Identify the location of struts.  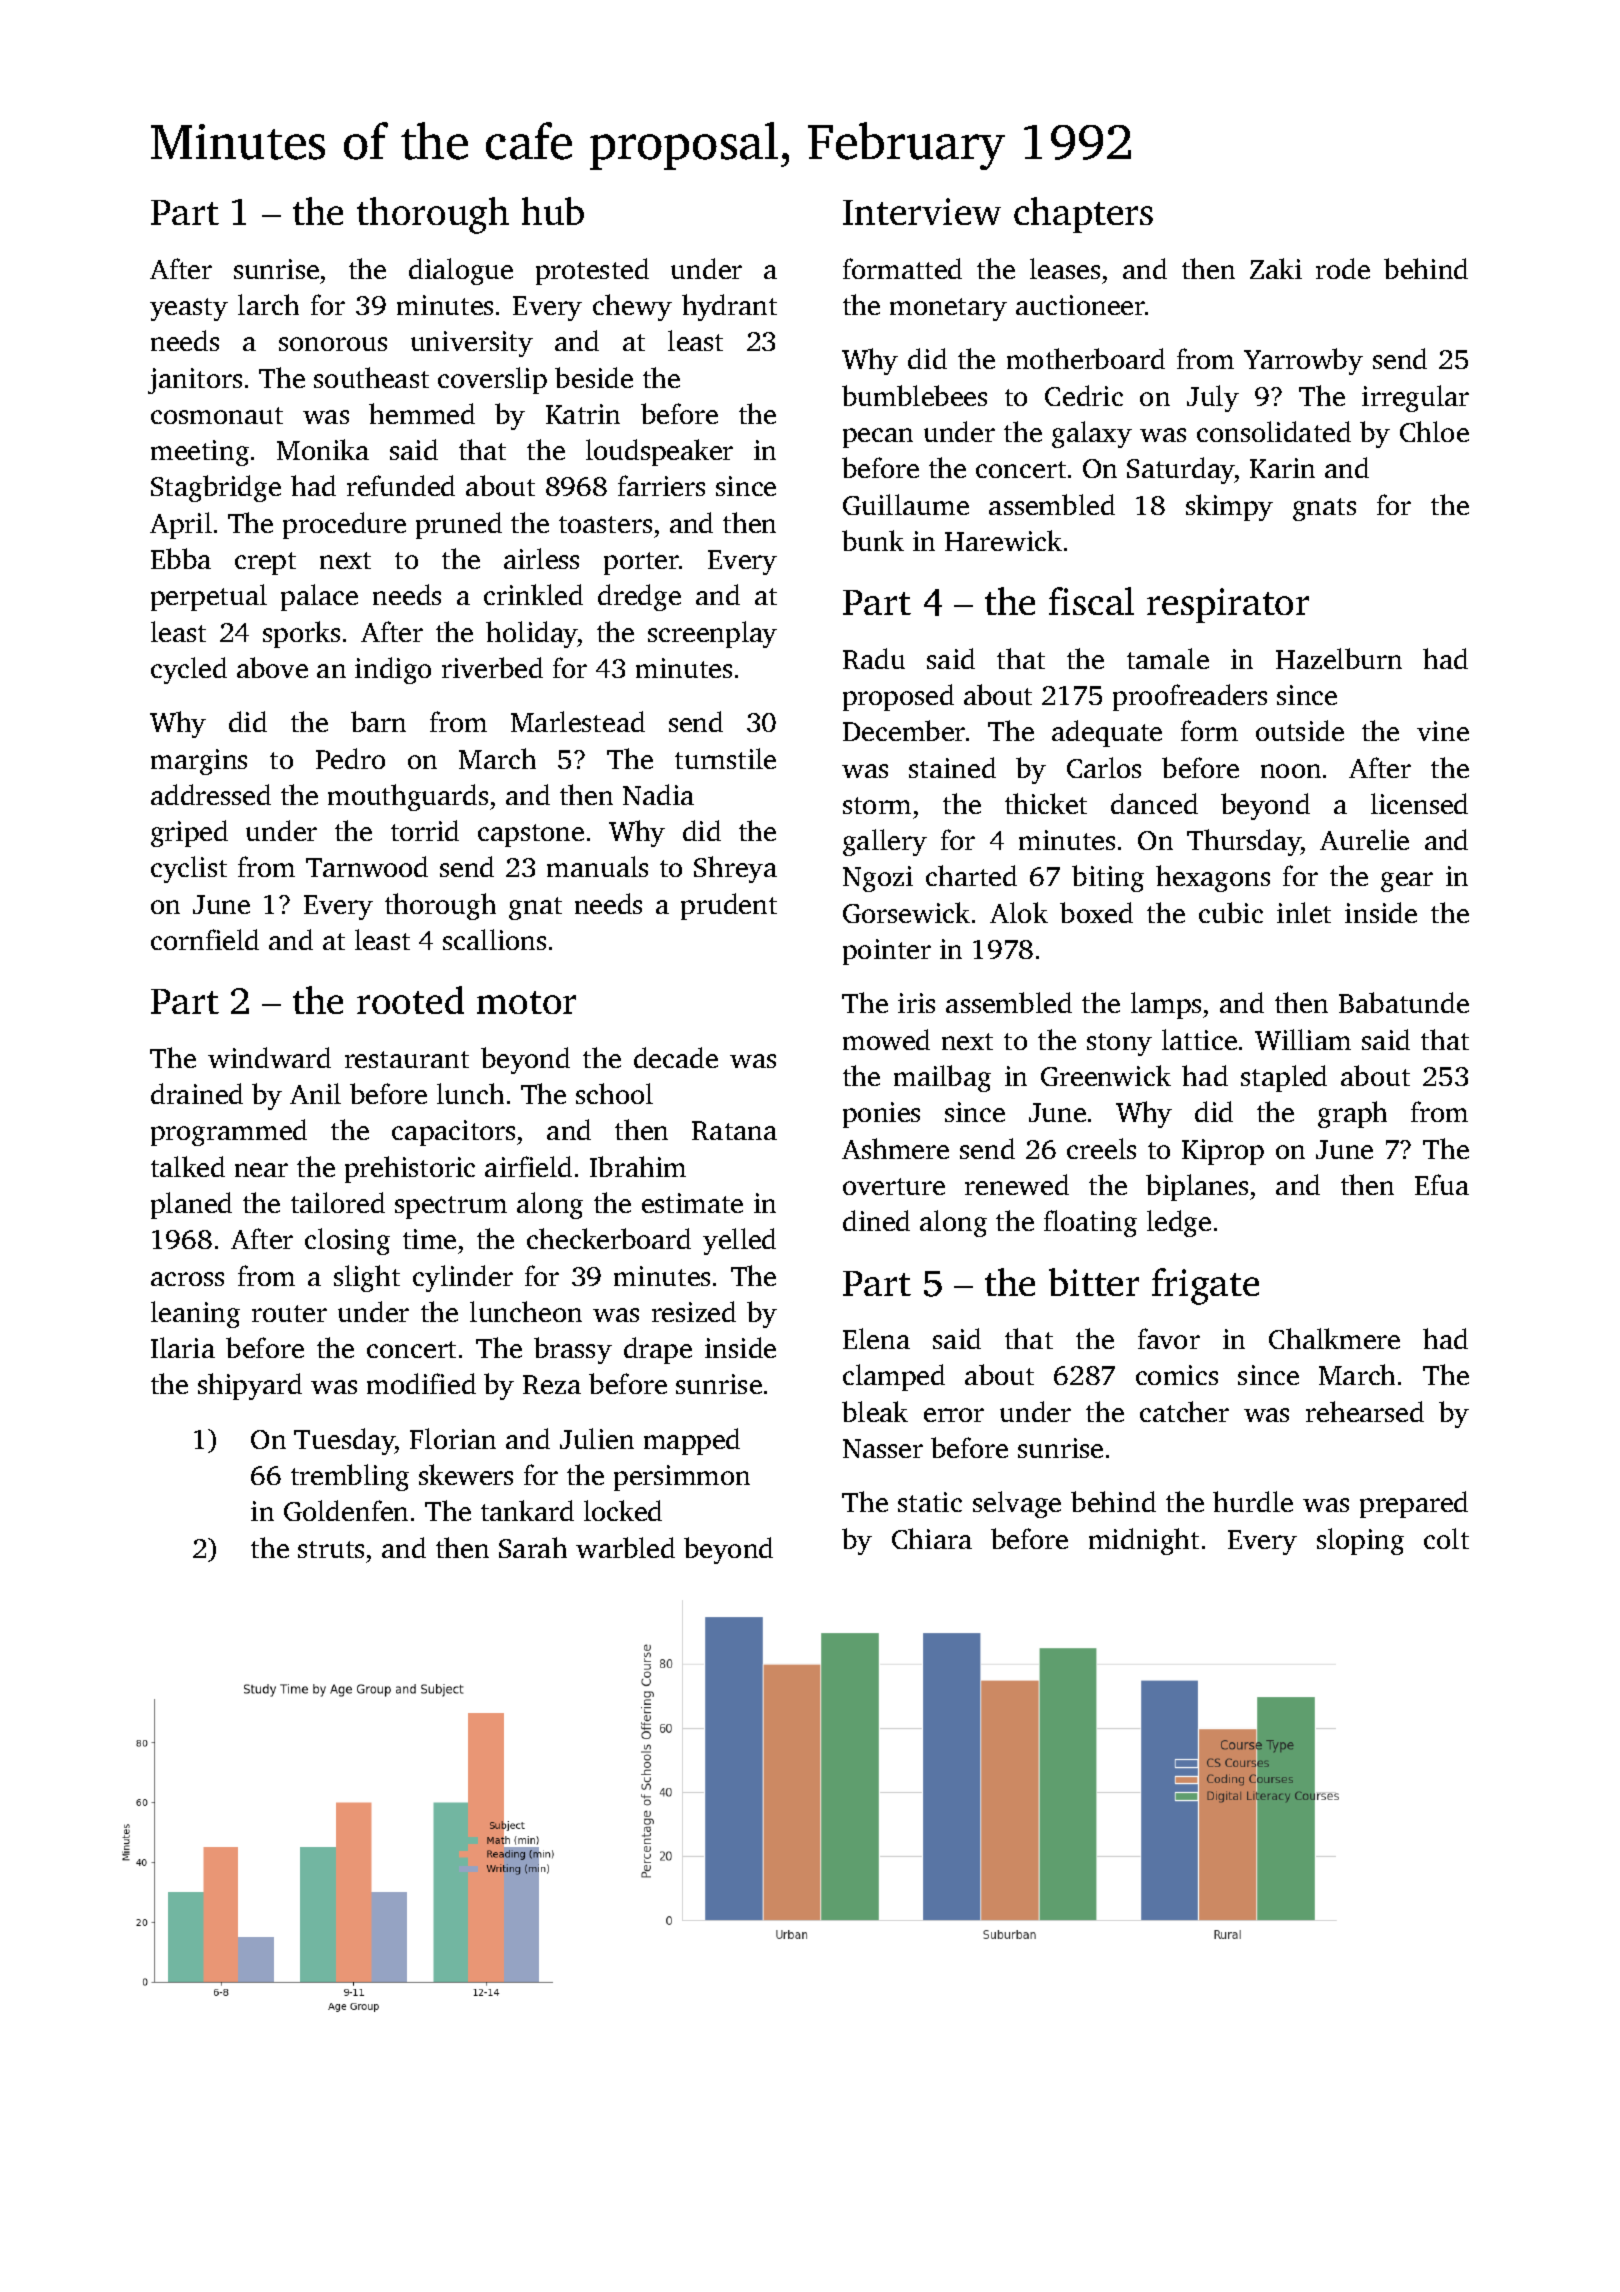
(331, 1549).
